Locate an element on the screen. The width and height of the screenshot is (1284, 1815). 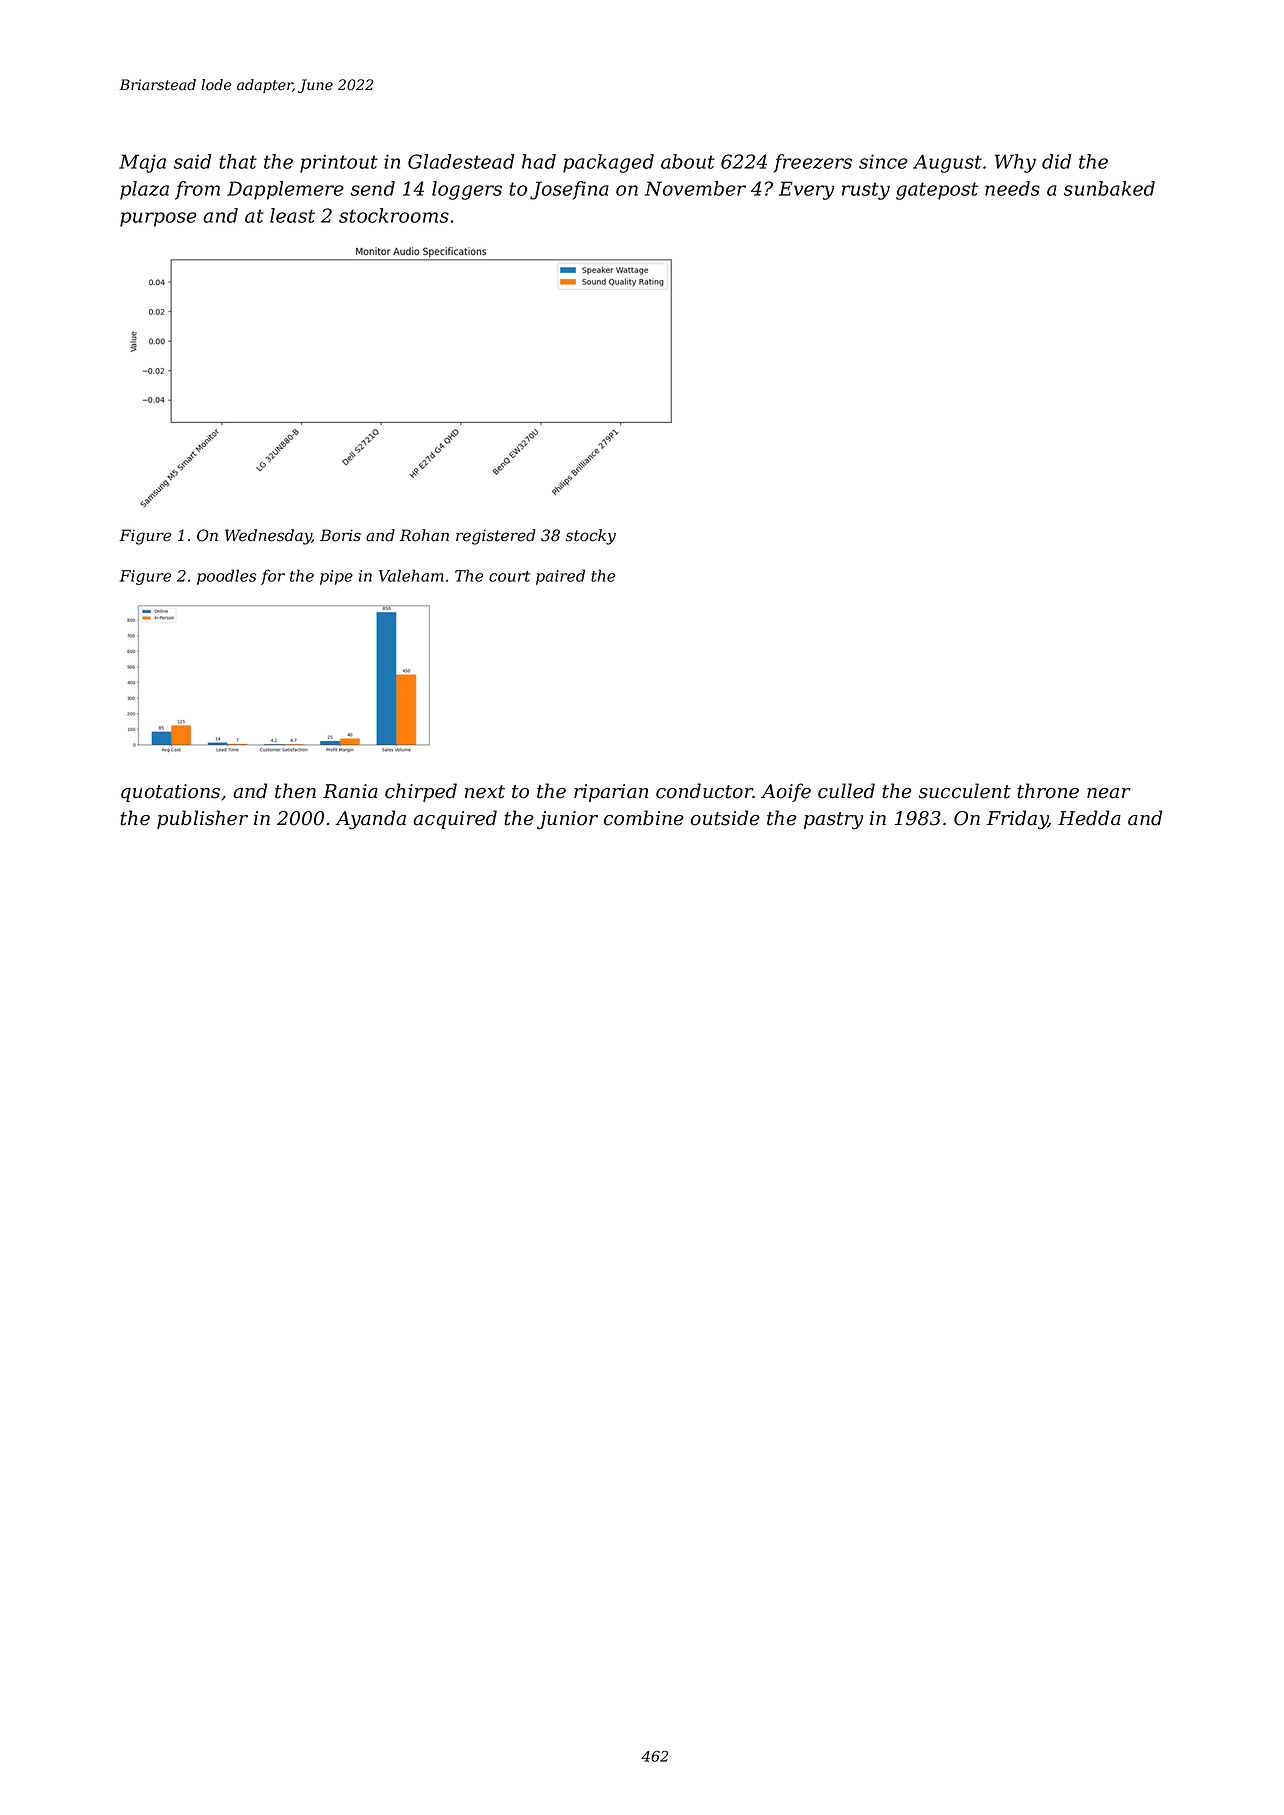
chirped is located at coordinates (421, 792).
